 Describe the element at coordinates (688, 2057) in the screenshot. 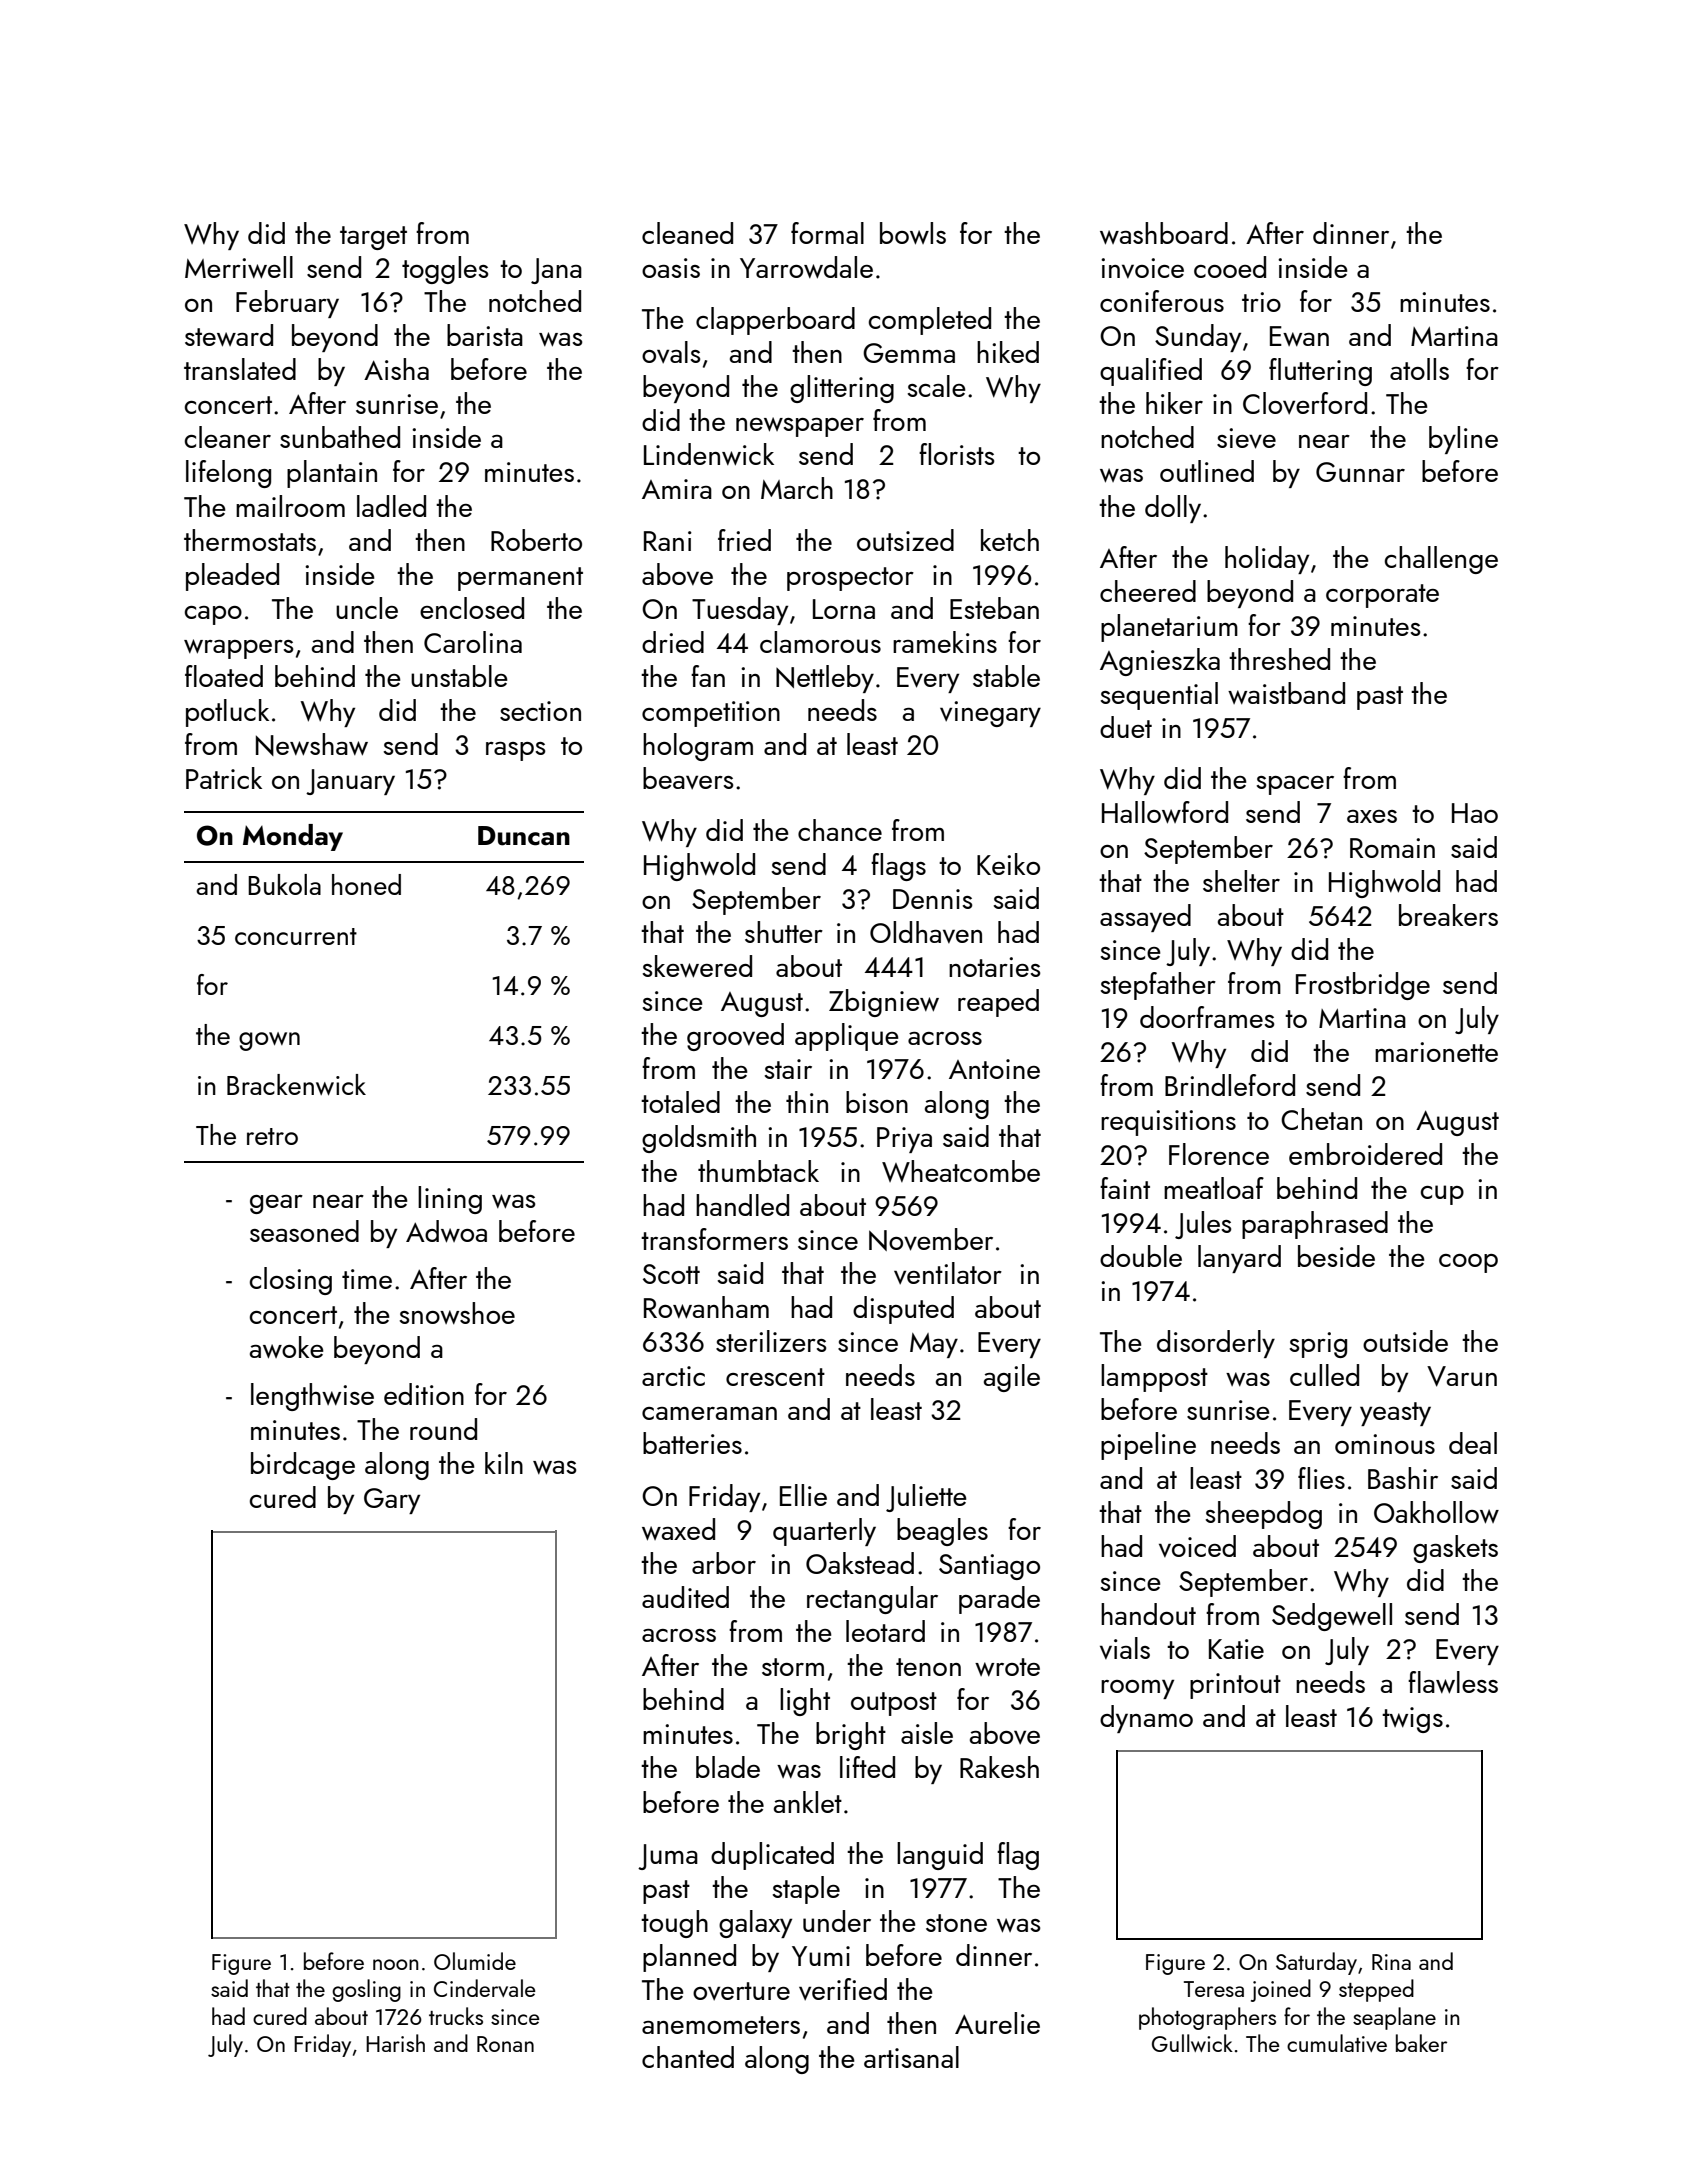

I see `chanted` at that location.
